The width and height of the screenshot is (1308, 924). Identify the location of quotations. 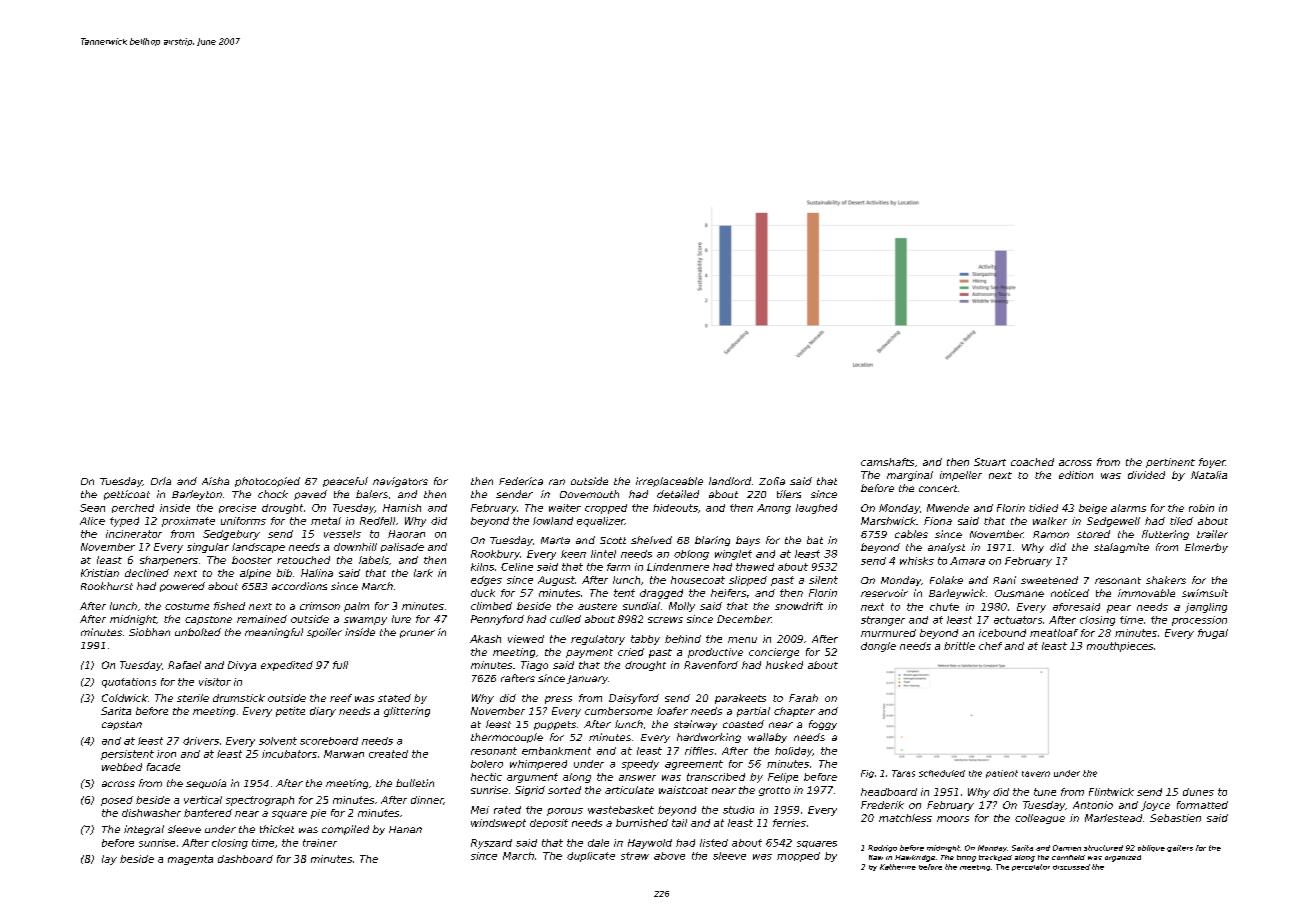
(129, 683).
